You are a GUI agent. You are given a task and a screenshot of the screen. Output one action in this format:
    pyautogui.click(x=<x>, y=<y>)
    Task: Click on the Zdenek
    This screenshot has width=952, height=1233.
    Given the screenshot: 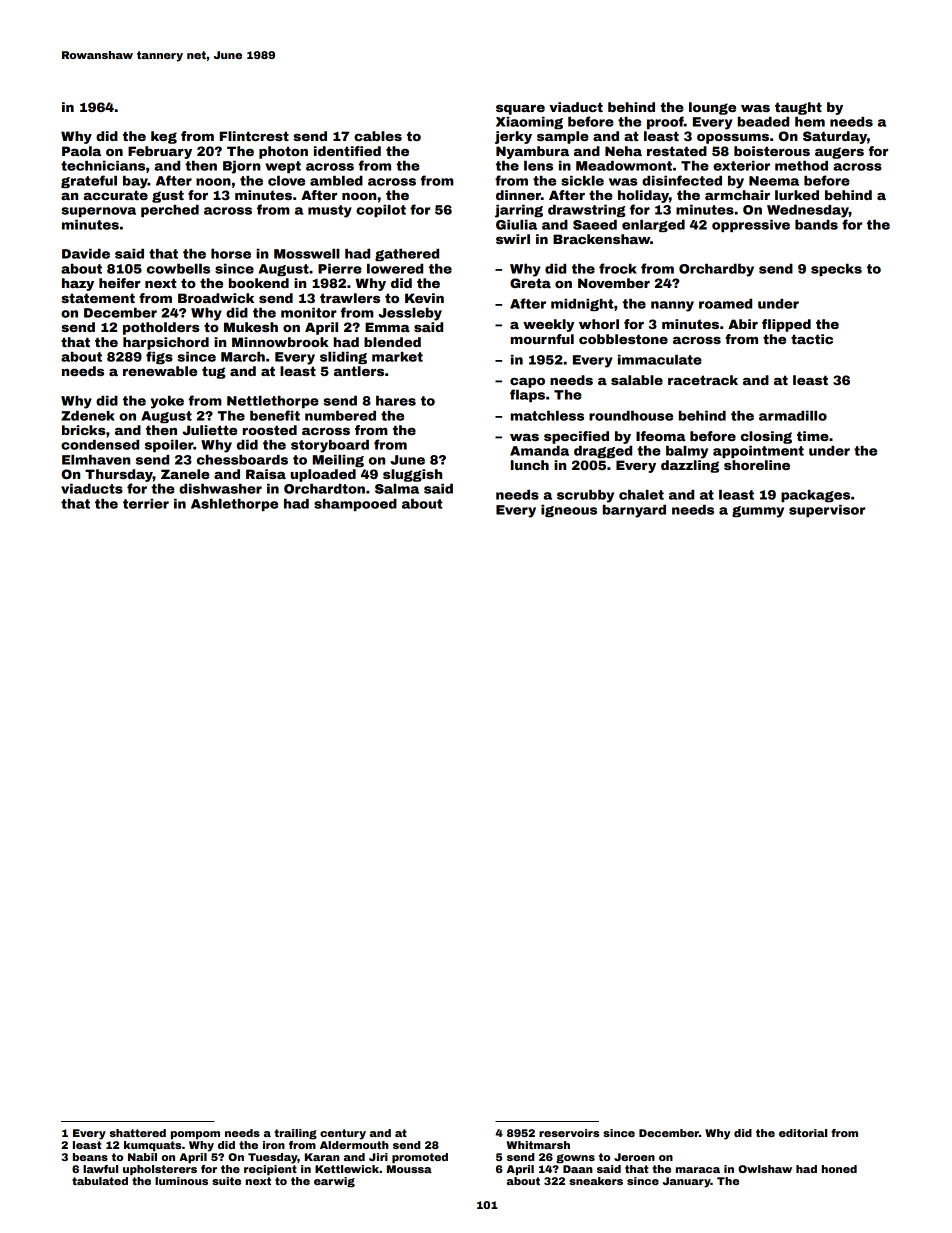 What is the action you would take?
    pyautogui.click(x=88, y=416)
